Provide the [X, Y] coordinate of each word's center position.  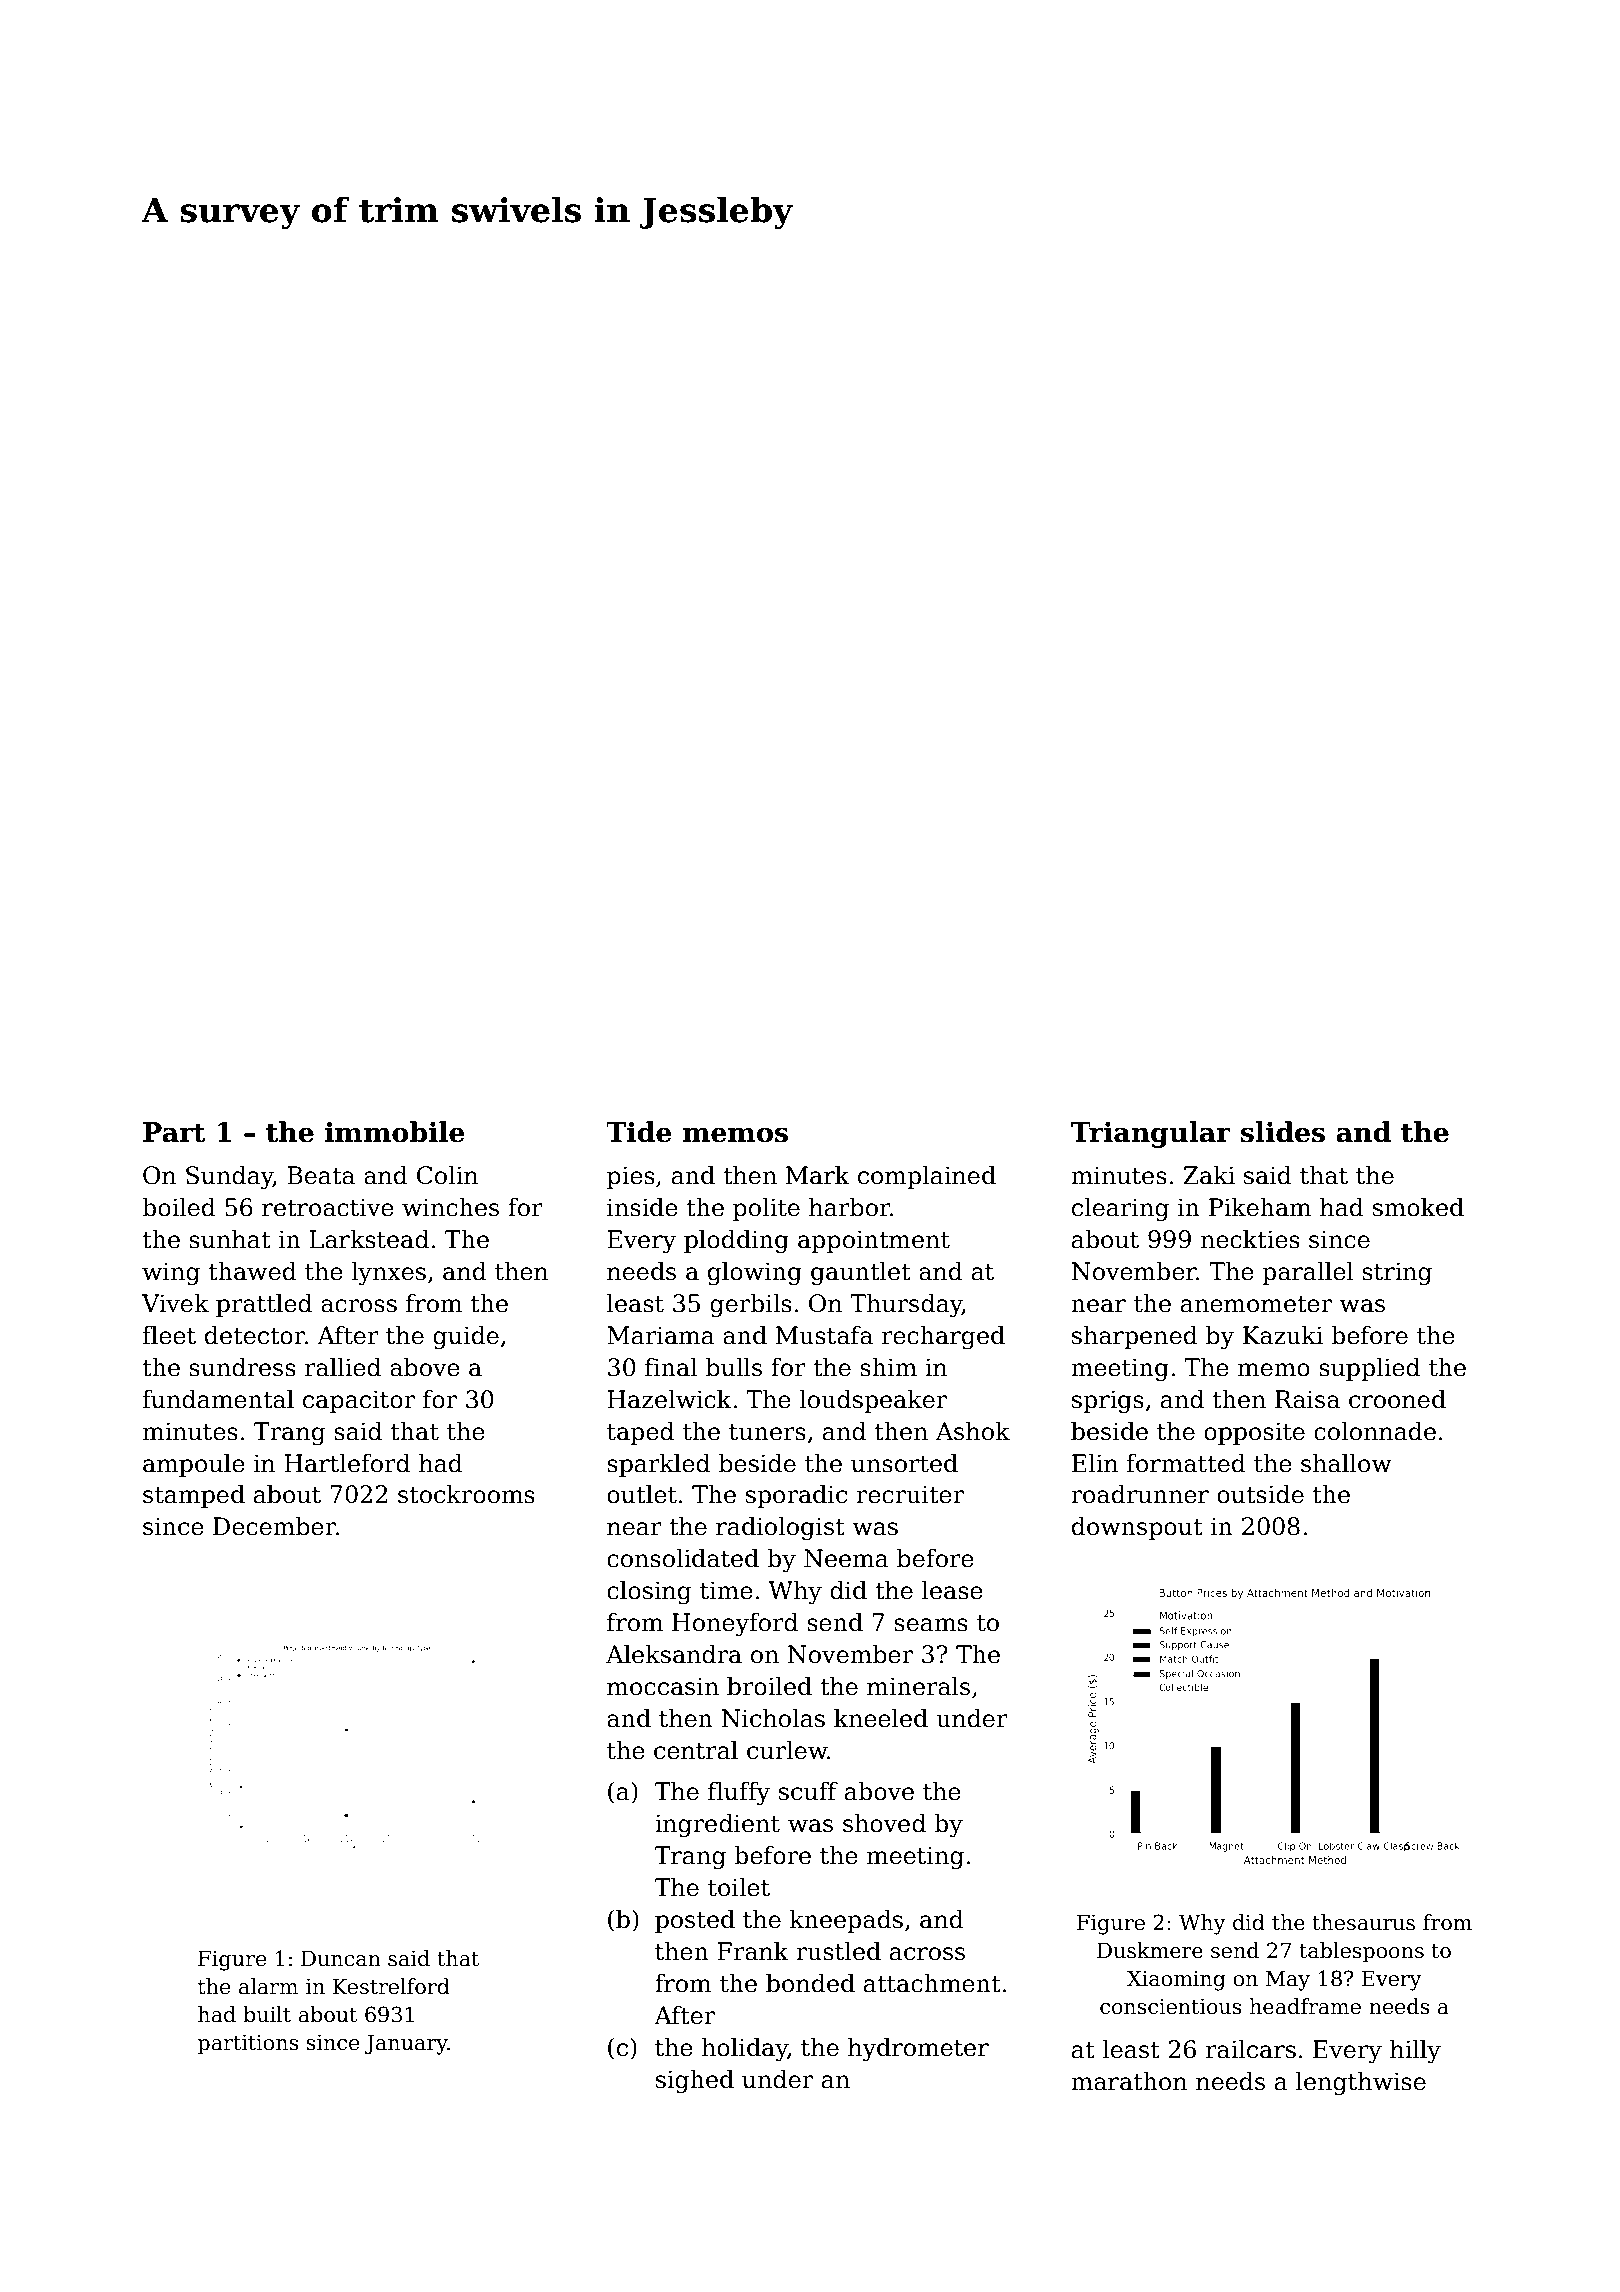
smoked [1418, 1207]
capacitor [359, 1401]
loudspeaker [873, 1401]
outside [1260, 1494]
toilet [739, 1887]
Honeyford [735, 1624]
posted [695, 1921]
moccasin [663, 1686]
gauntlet [861, 1273]
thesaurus [1363, 1922]
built [267, 2014]
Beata [321, 1175]
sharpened [1135, 1337]
